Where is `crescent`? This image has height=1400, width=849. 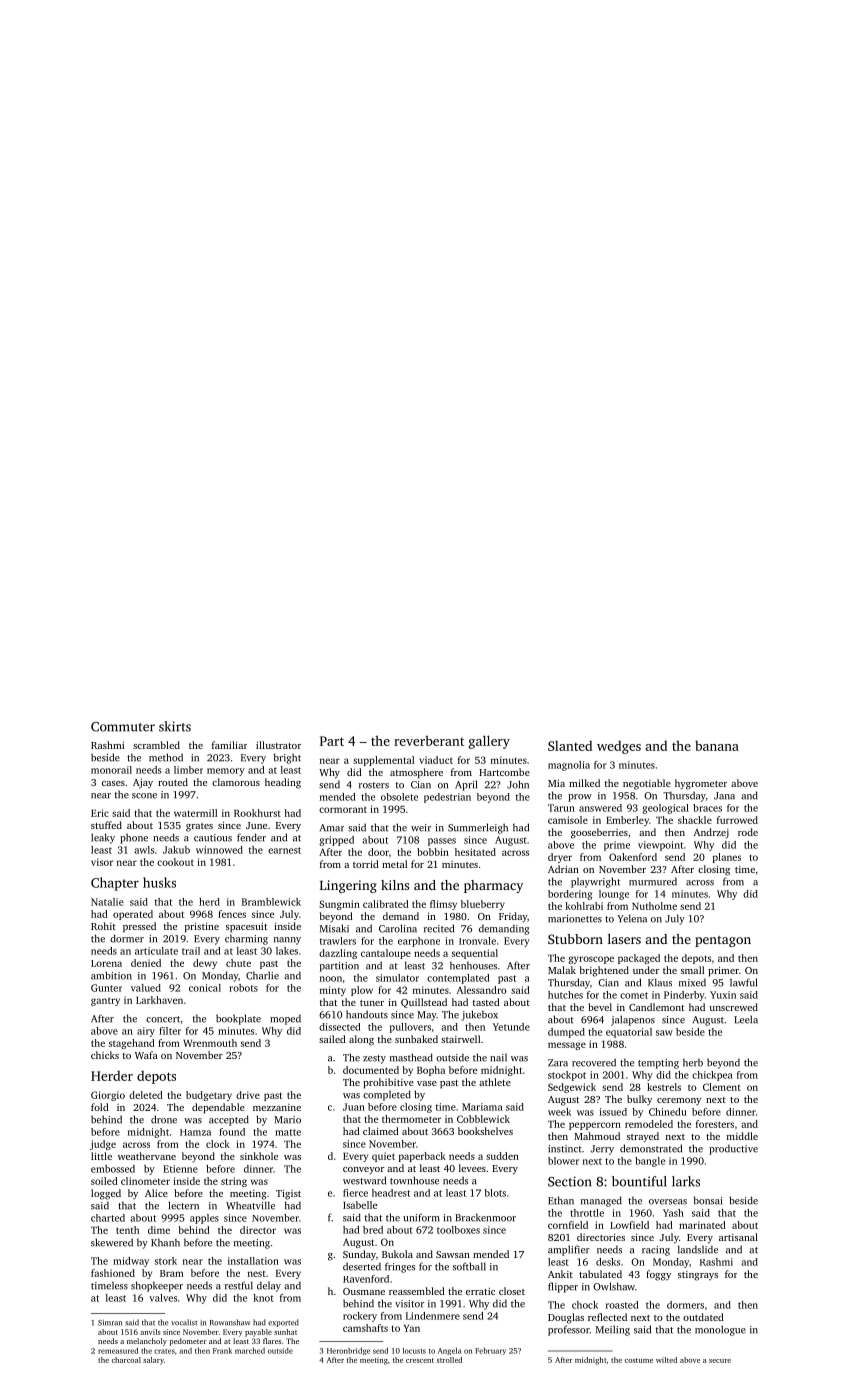 crescent is located at coordinates (420, 1360).
